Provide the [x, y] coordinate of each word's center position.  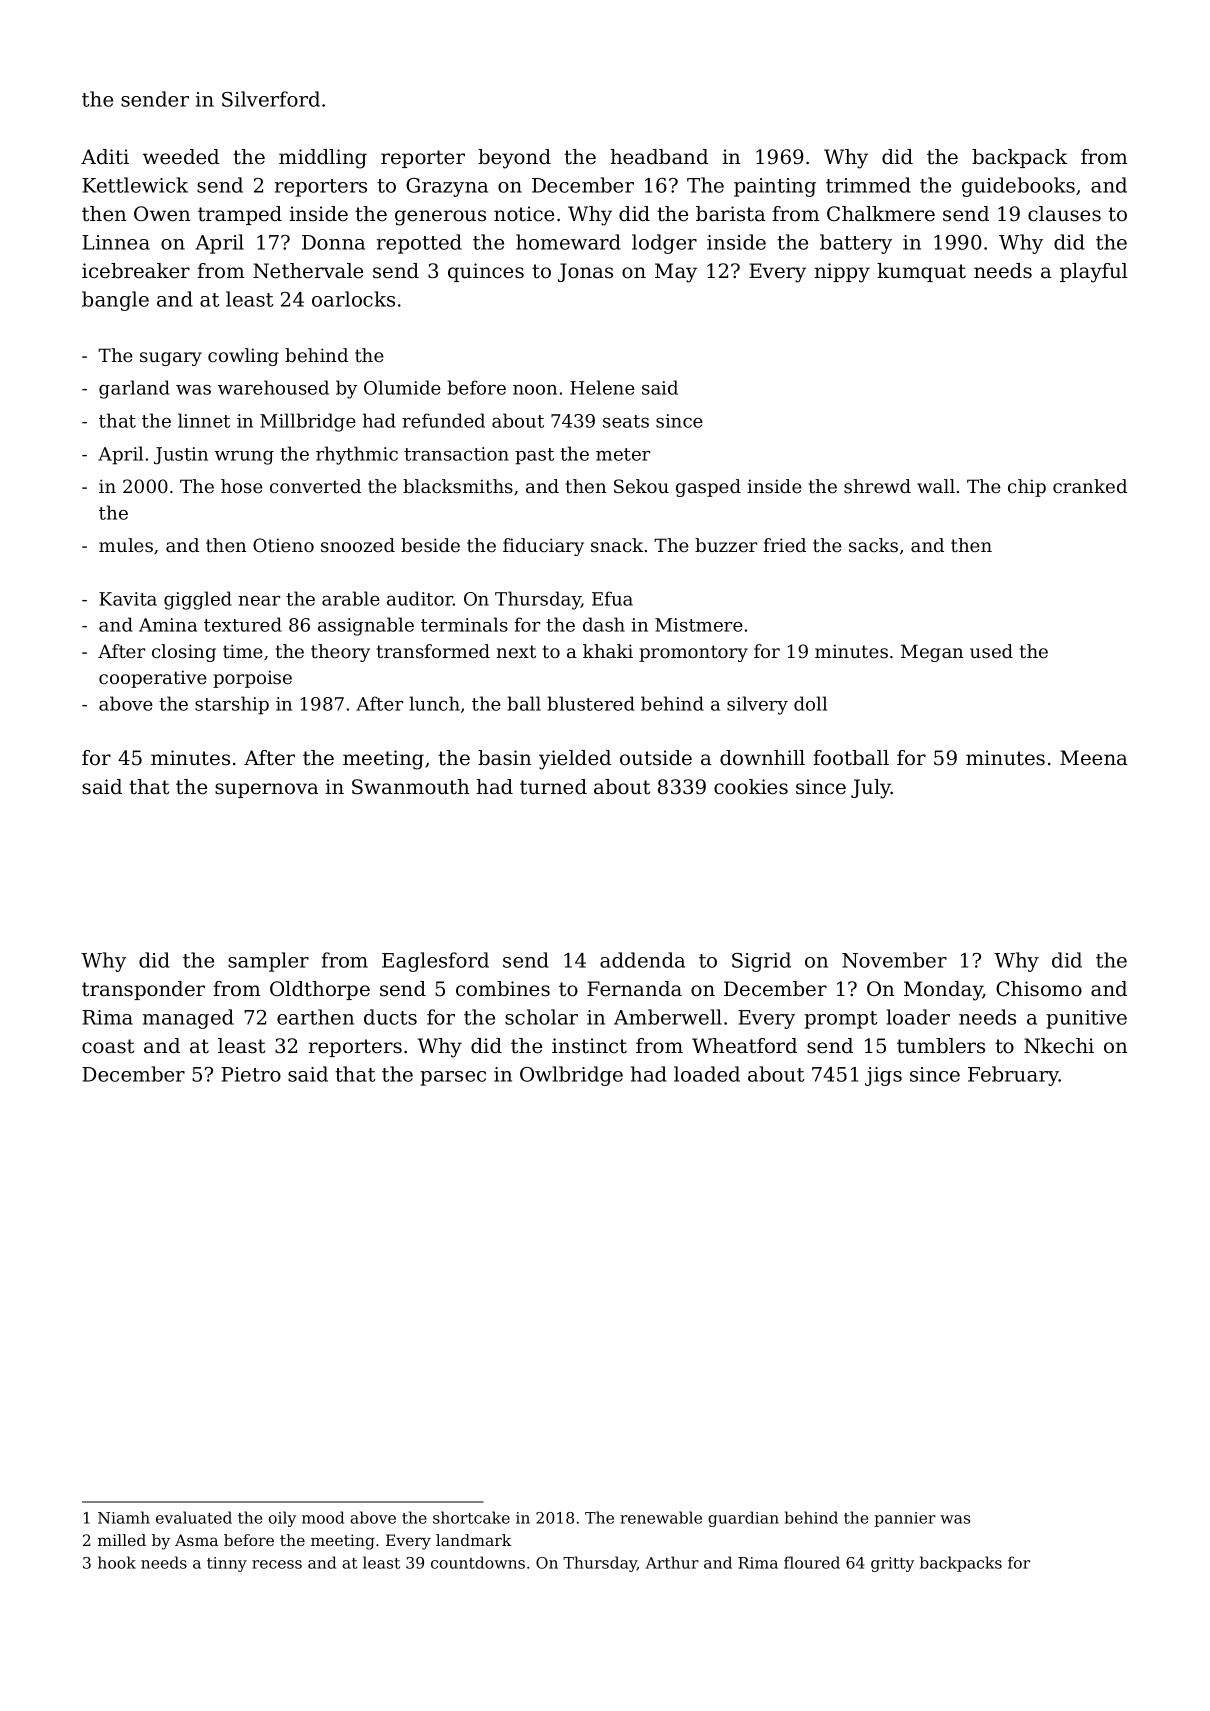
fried [784, 545]
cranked [1090, 486]
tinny [227, 1564]
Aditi [105, 157]
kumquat [921, 272]
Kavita [128, 599]
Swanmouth [410, 787]
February [1013, 1076]
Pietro [251, 1074]
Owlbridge [571, 1076]
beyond [514, 159]
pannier [905, 1519]
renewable [661, 1517]
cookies [751, 787]
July [871, 789]
